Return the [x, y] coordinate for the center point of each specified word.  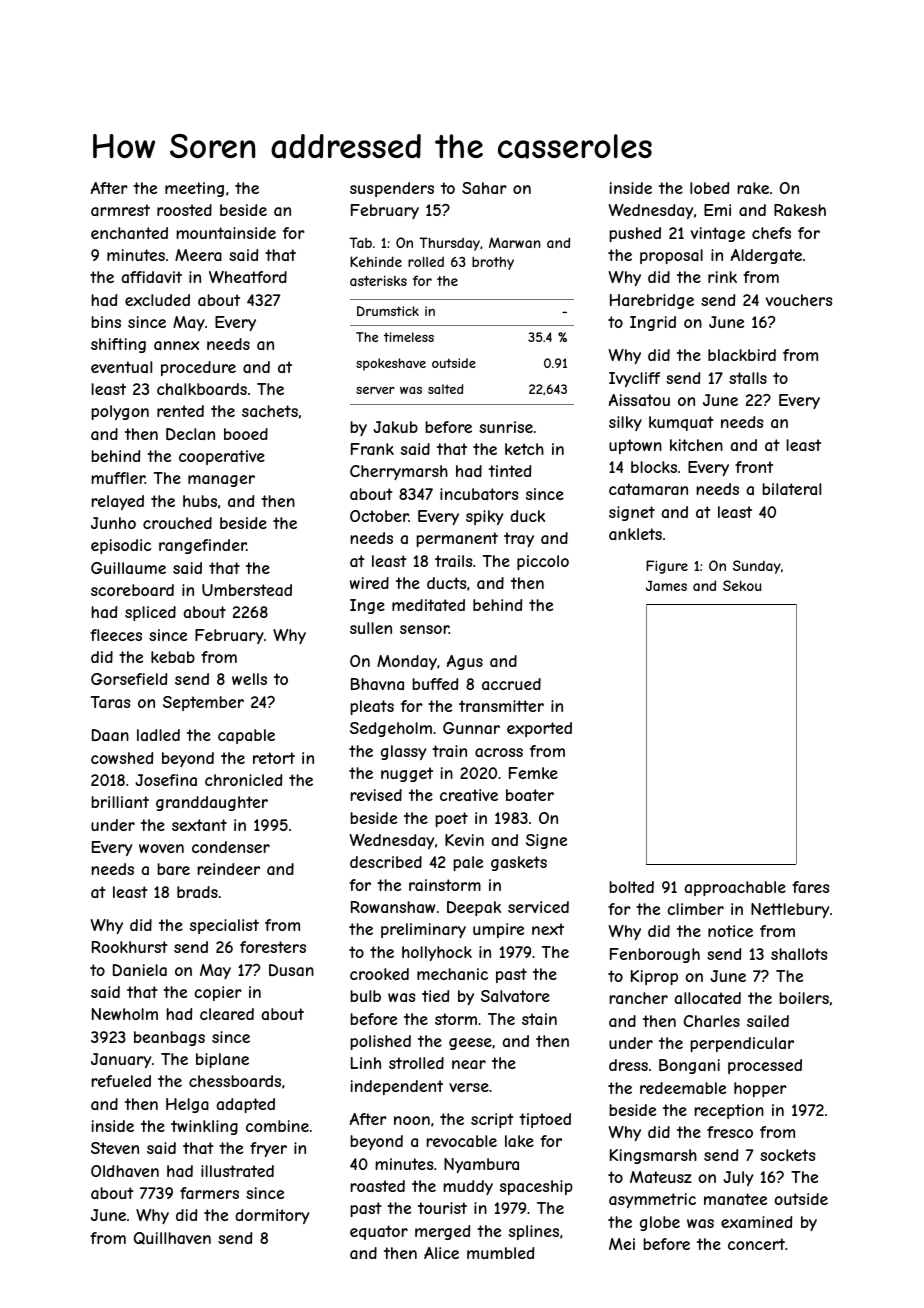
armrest [120, 210]
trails [454, 561]
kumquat [681, 423]
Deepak [474, 908]
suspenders [392, 189]
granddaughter [212, 803]
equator [379, 1232]
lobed [709, 188]
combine [277, 1126]
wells [249, 679]
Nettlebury [790, 910]
